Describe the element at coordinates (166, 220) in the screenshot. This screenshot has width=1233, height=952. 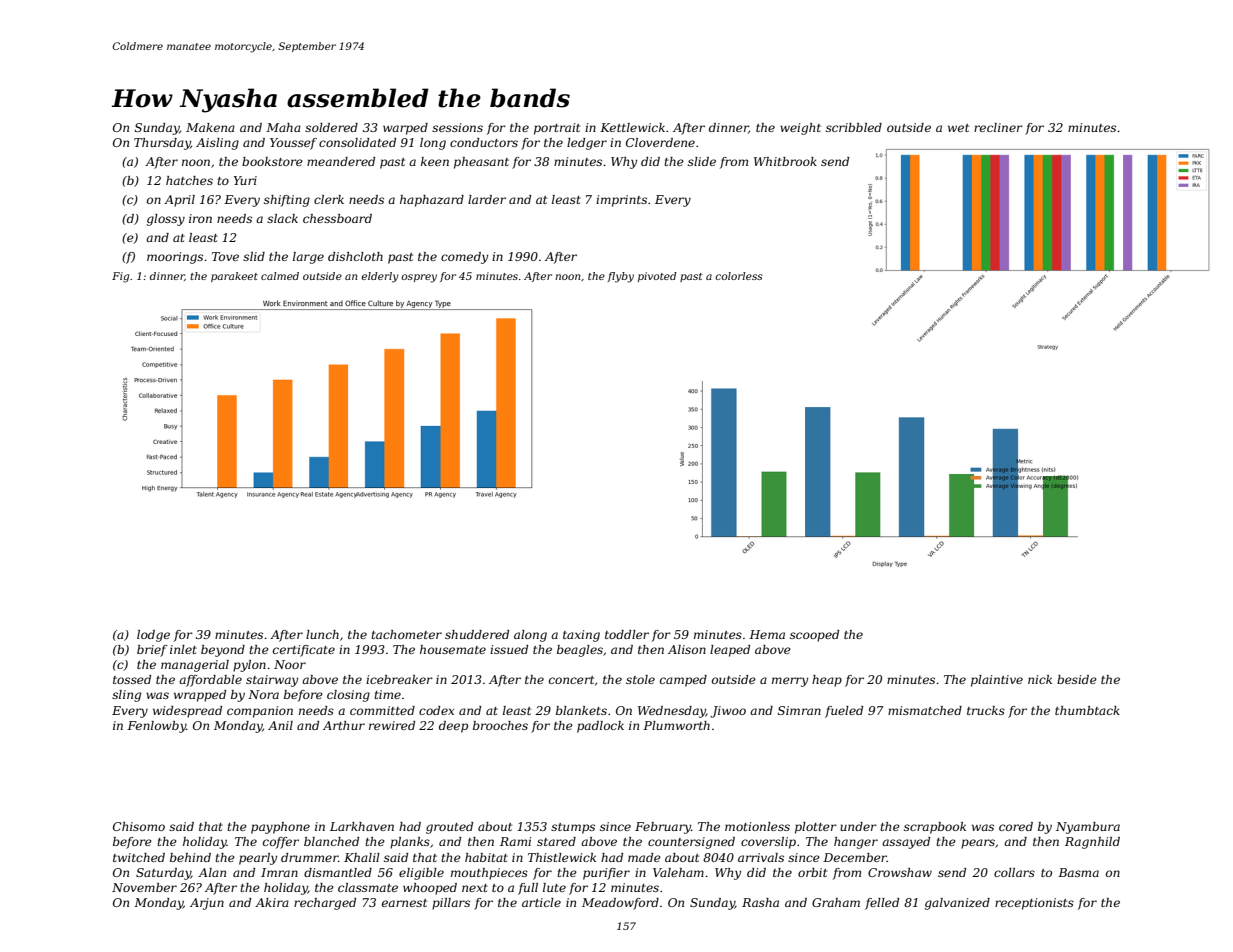
I see `glossy` at that location.
